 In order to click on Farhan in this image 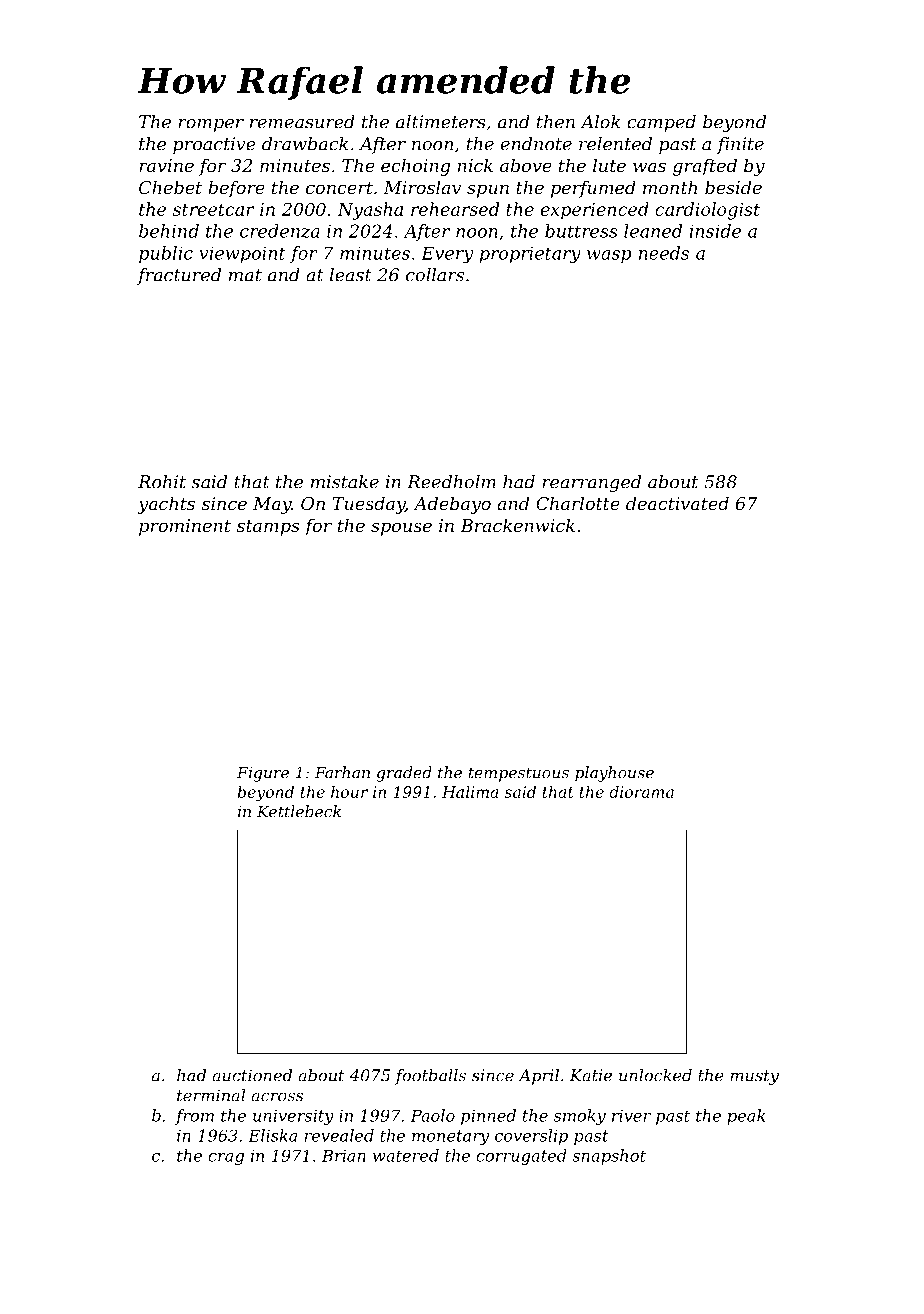, I will do `click(342, 772)`.
